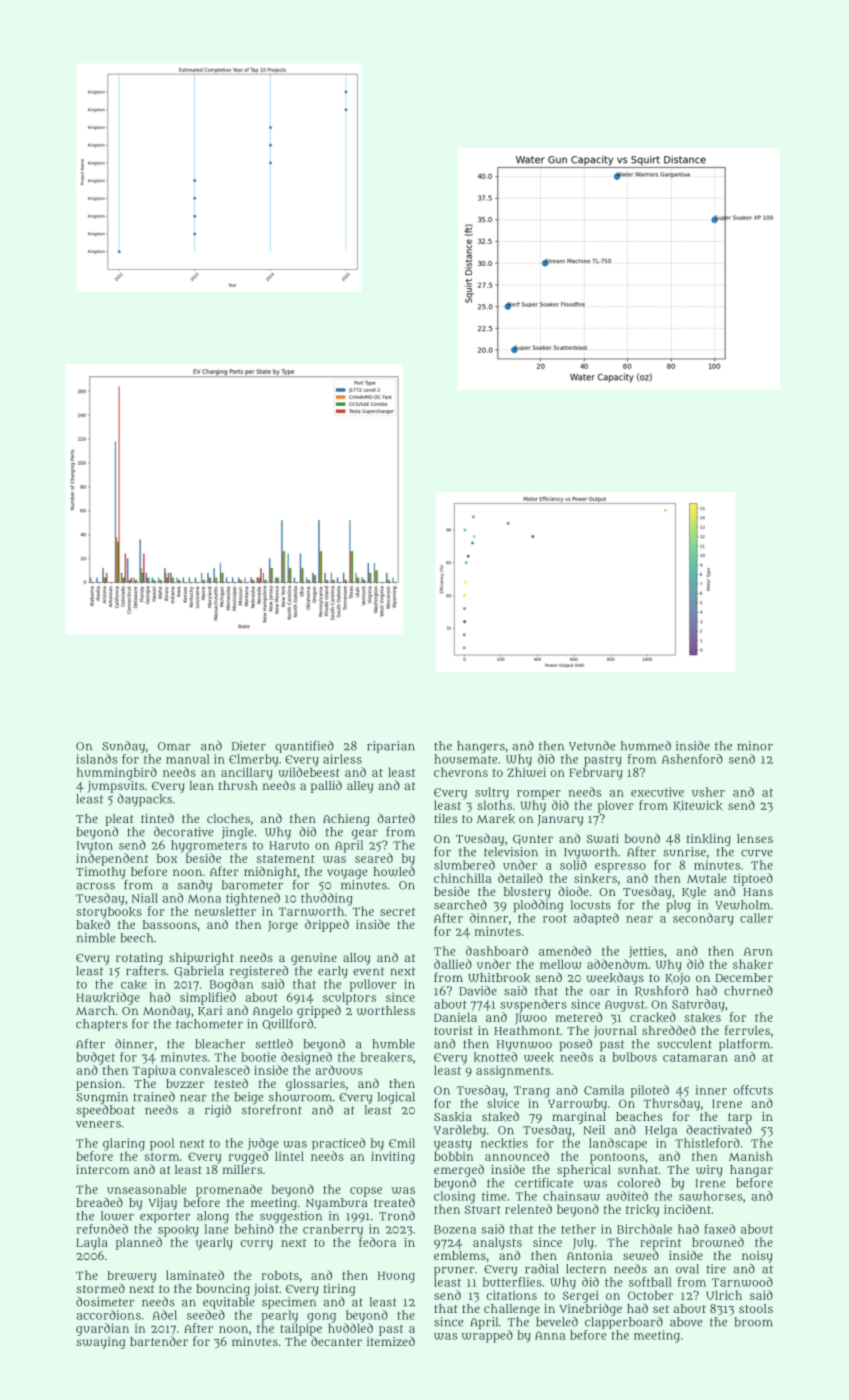 This document has height=1400, width=849. Describe the element at coordinates (249, 746) in the document. I see `Dieter` at that location.
